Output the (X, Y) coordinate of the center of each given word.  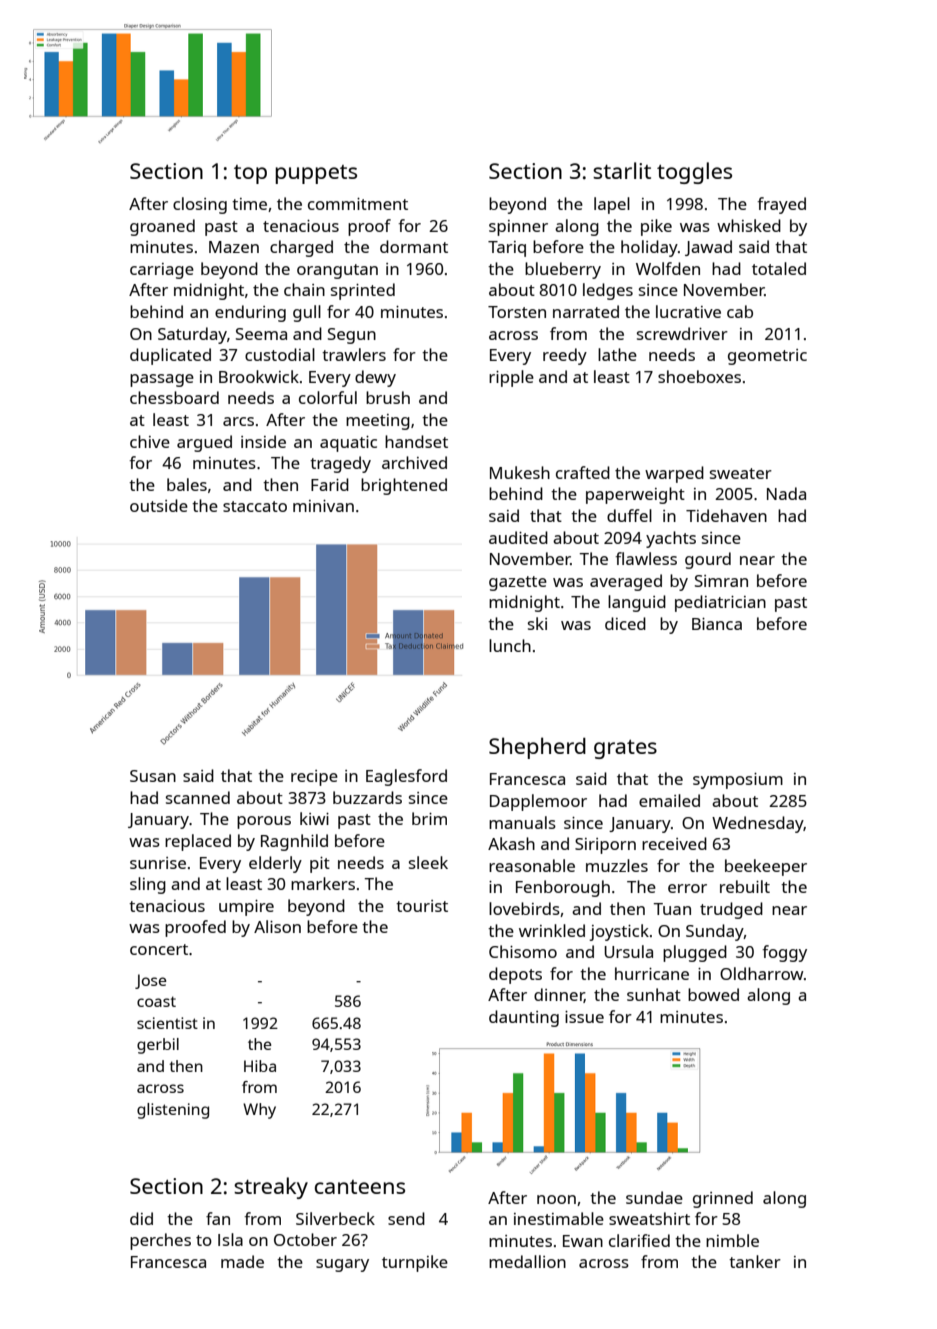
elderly (275, 864)
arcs (238, 421)
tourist (422, 906)
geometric (767, 357)
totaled (779, 268)
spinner (518, 228)
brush (388, 397)
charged (301, 248)
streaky (271, 1188)
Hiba (260, 1066)
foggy (784, 953)
